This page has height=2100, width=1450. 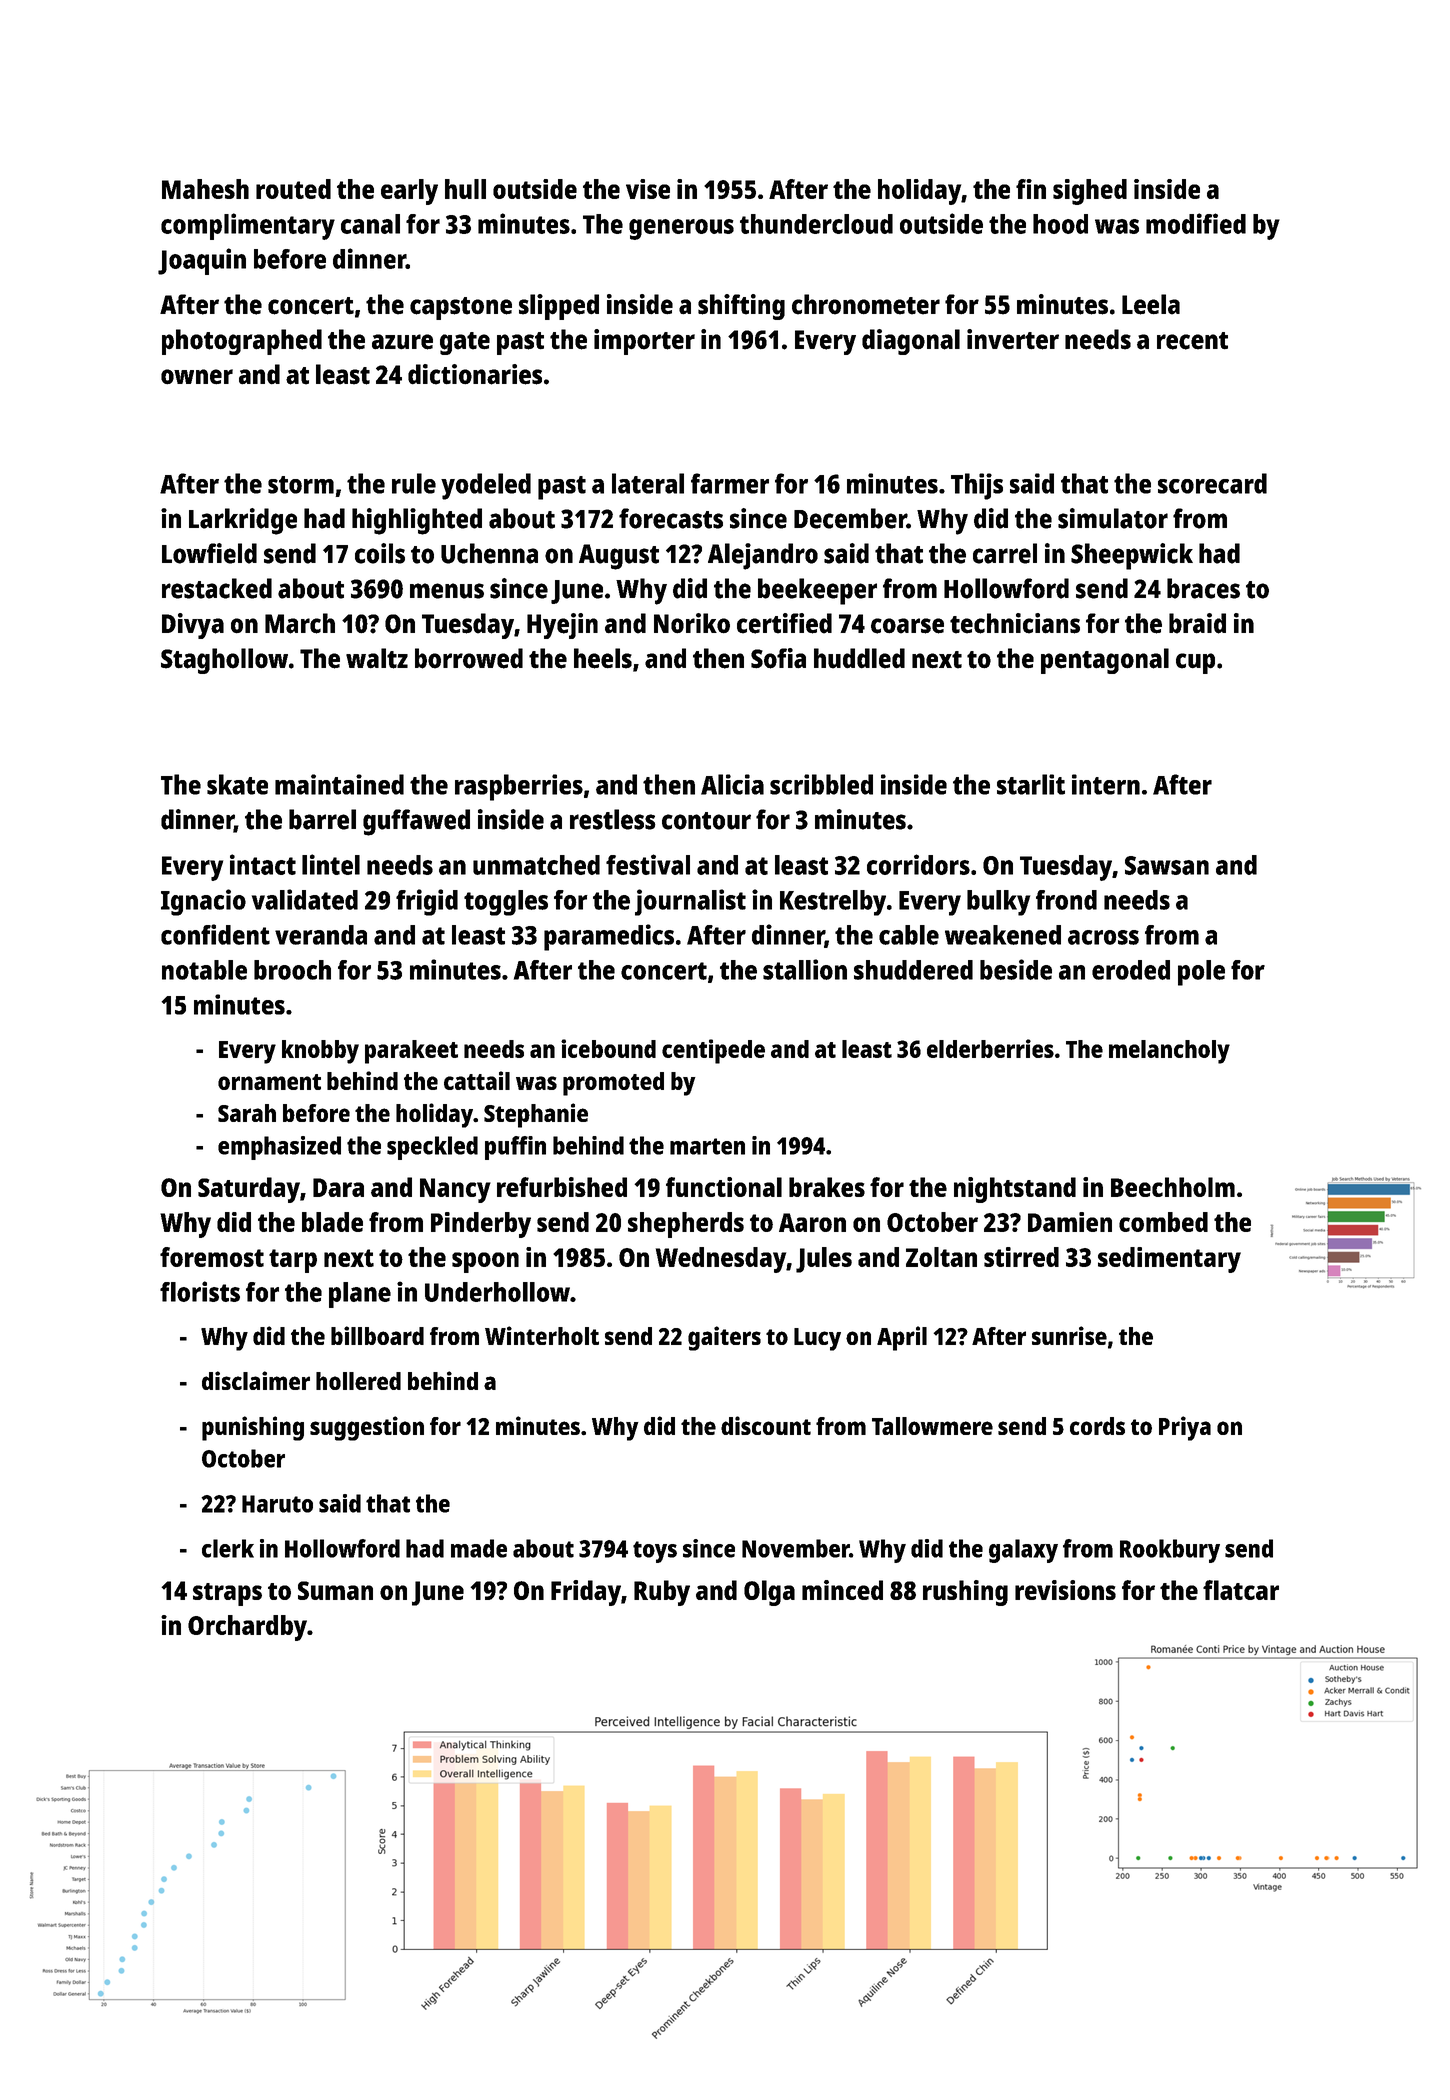 What do you see at coordinates (763, 556) in the page?
I see `Alejandro` at bounding box center [763, 556].
